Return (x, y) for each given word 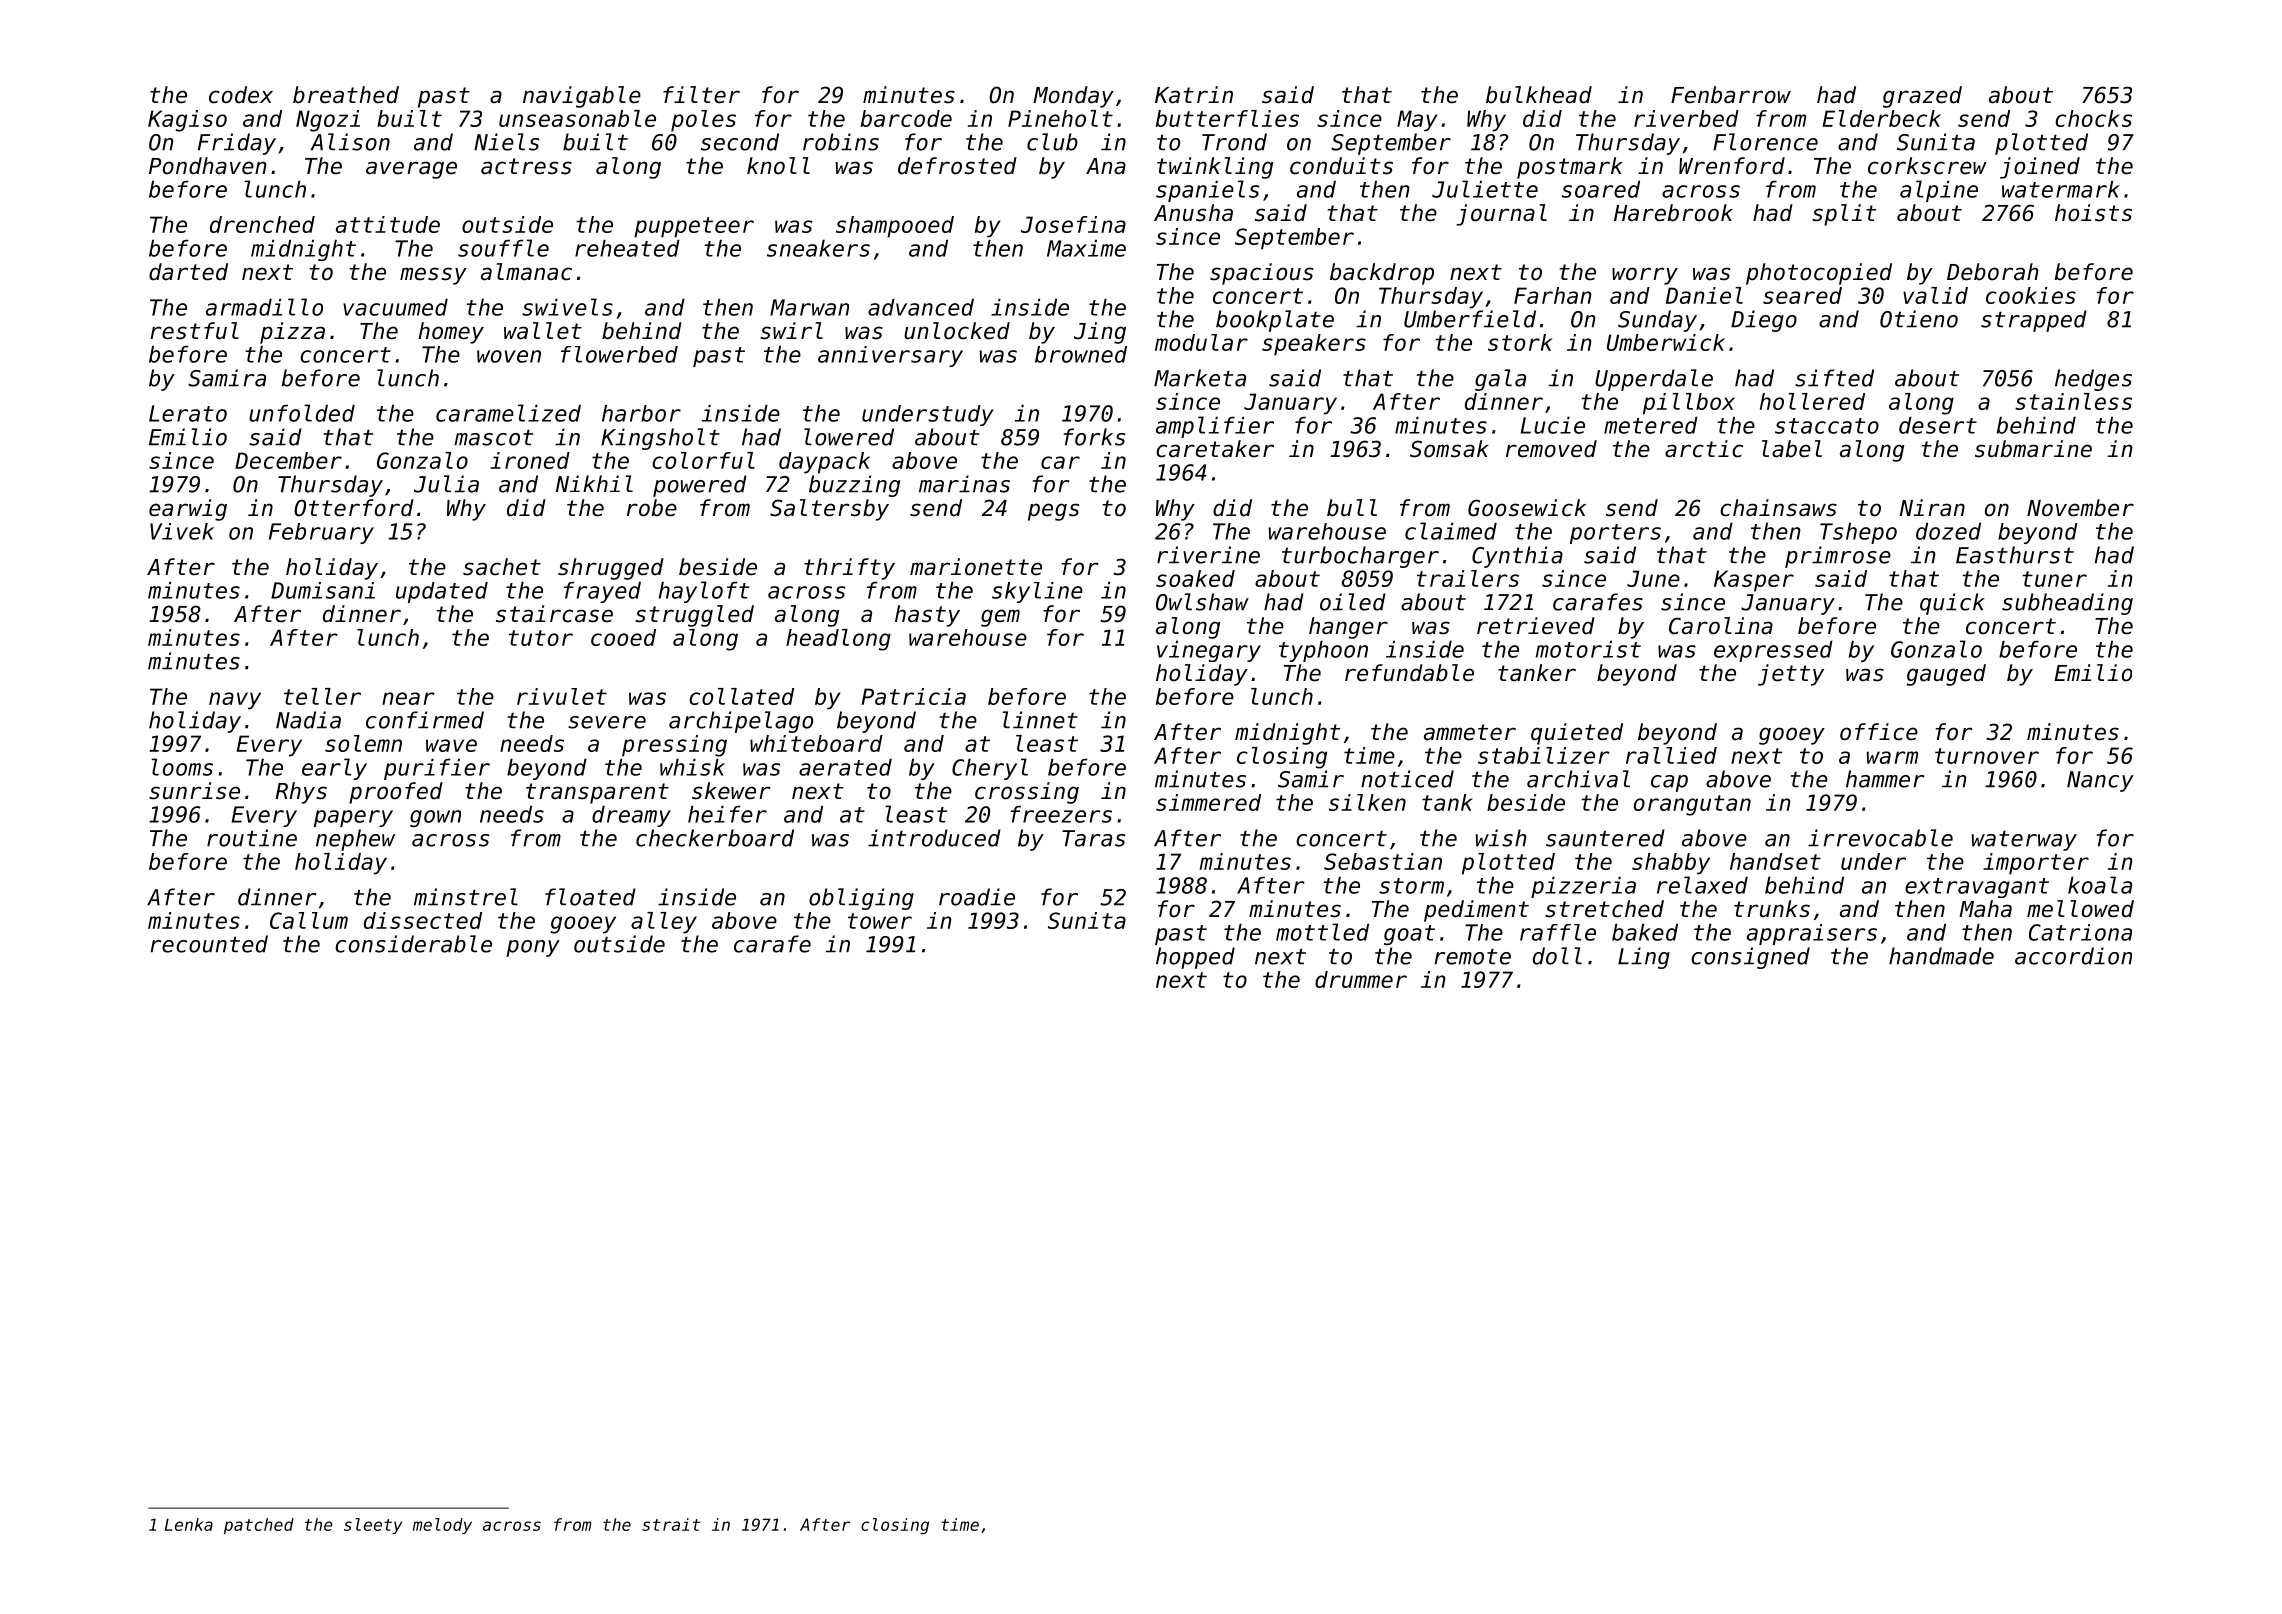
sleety (373, 1526)
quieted (1577, 734)
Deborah (1993, 272)
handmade (1941, 956)
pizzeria (1583, 887)
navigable (582, 97)
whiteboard (816, 743)
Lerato (188, 413)
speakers (1314, 345)
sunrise (194, 791)
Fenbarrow (1731, 95)
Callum (309, 920)
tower (880, 921)
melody (442, 1526)
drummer (1361, 979)
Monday (1073, 97)
